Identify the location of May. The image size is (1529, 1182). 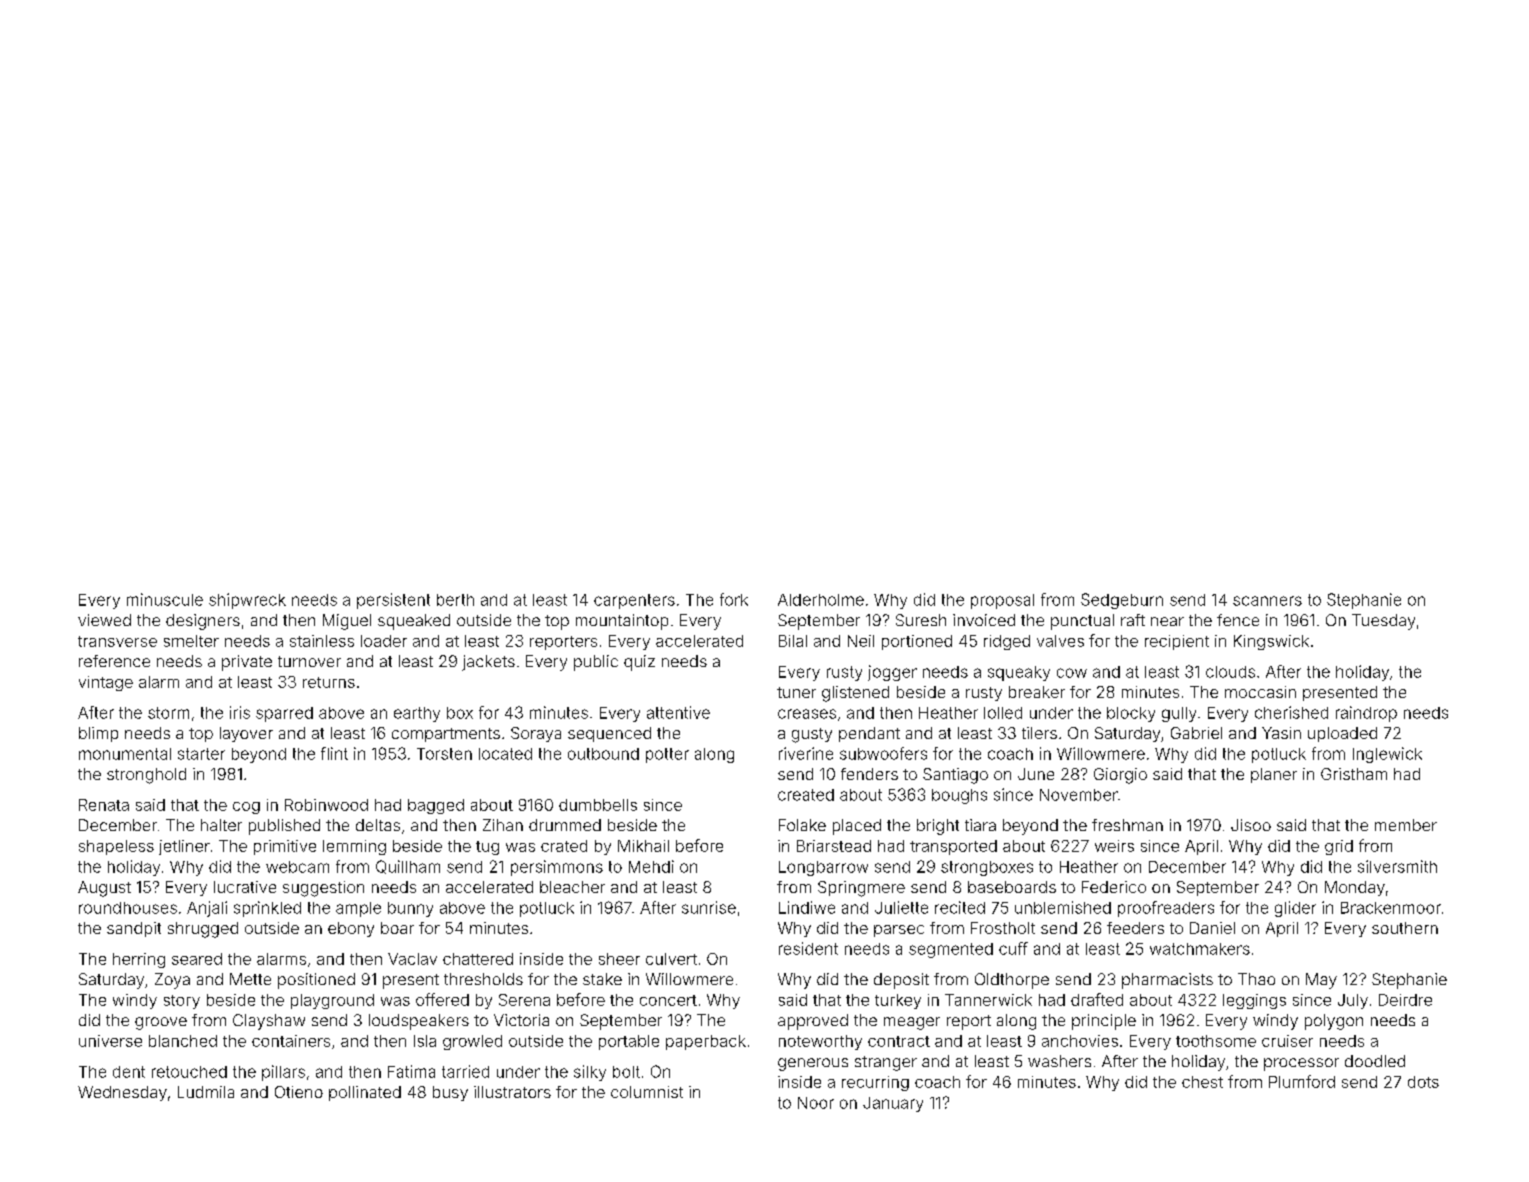
(1321, 981).
